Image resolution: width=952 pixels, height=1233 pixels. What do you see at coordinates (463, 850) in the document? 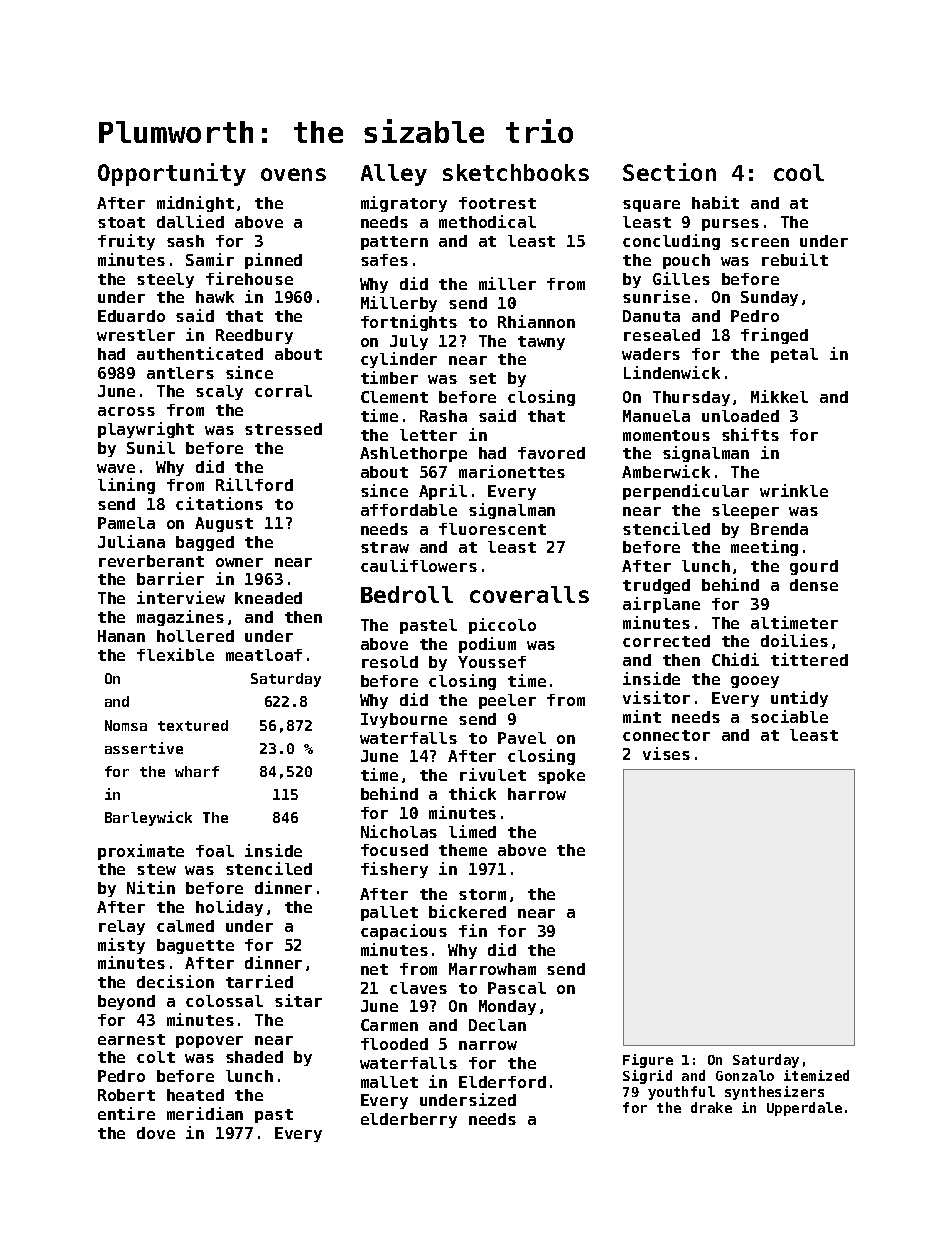
I see `theme` at bounding box center [463, 850].
